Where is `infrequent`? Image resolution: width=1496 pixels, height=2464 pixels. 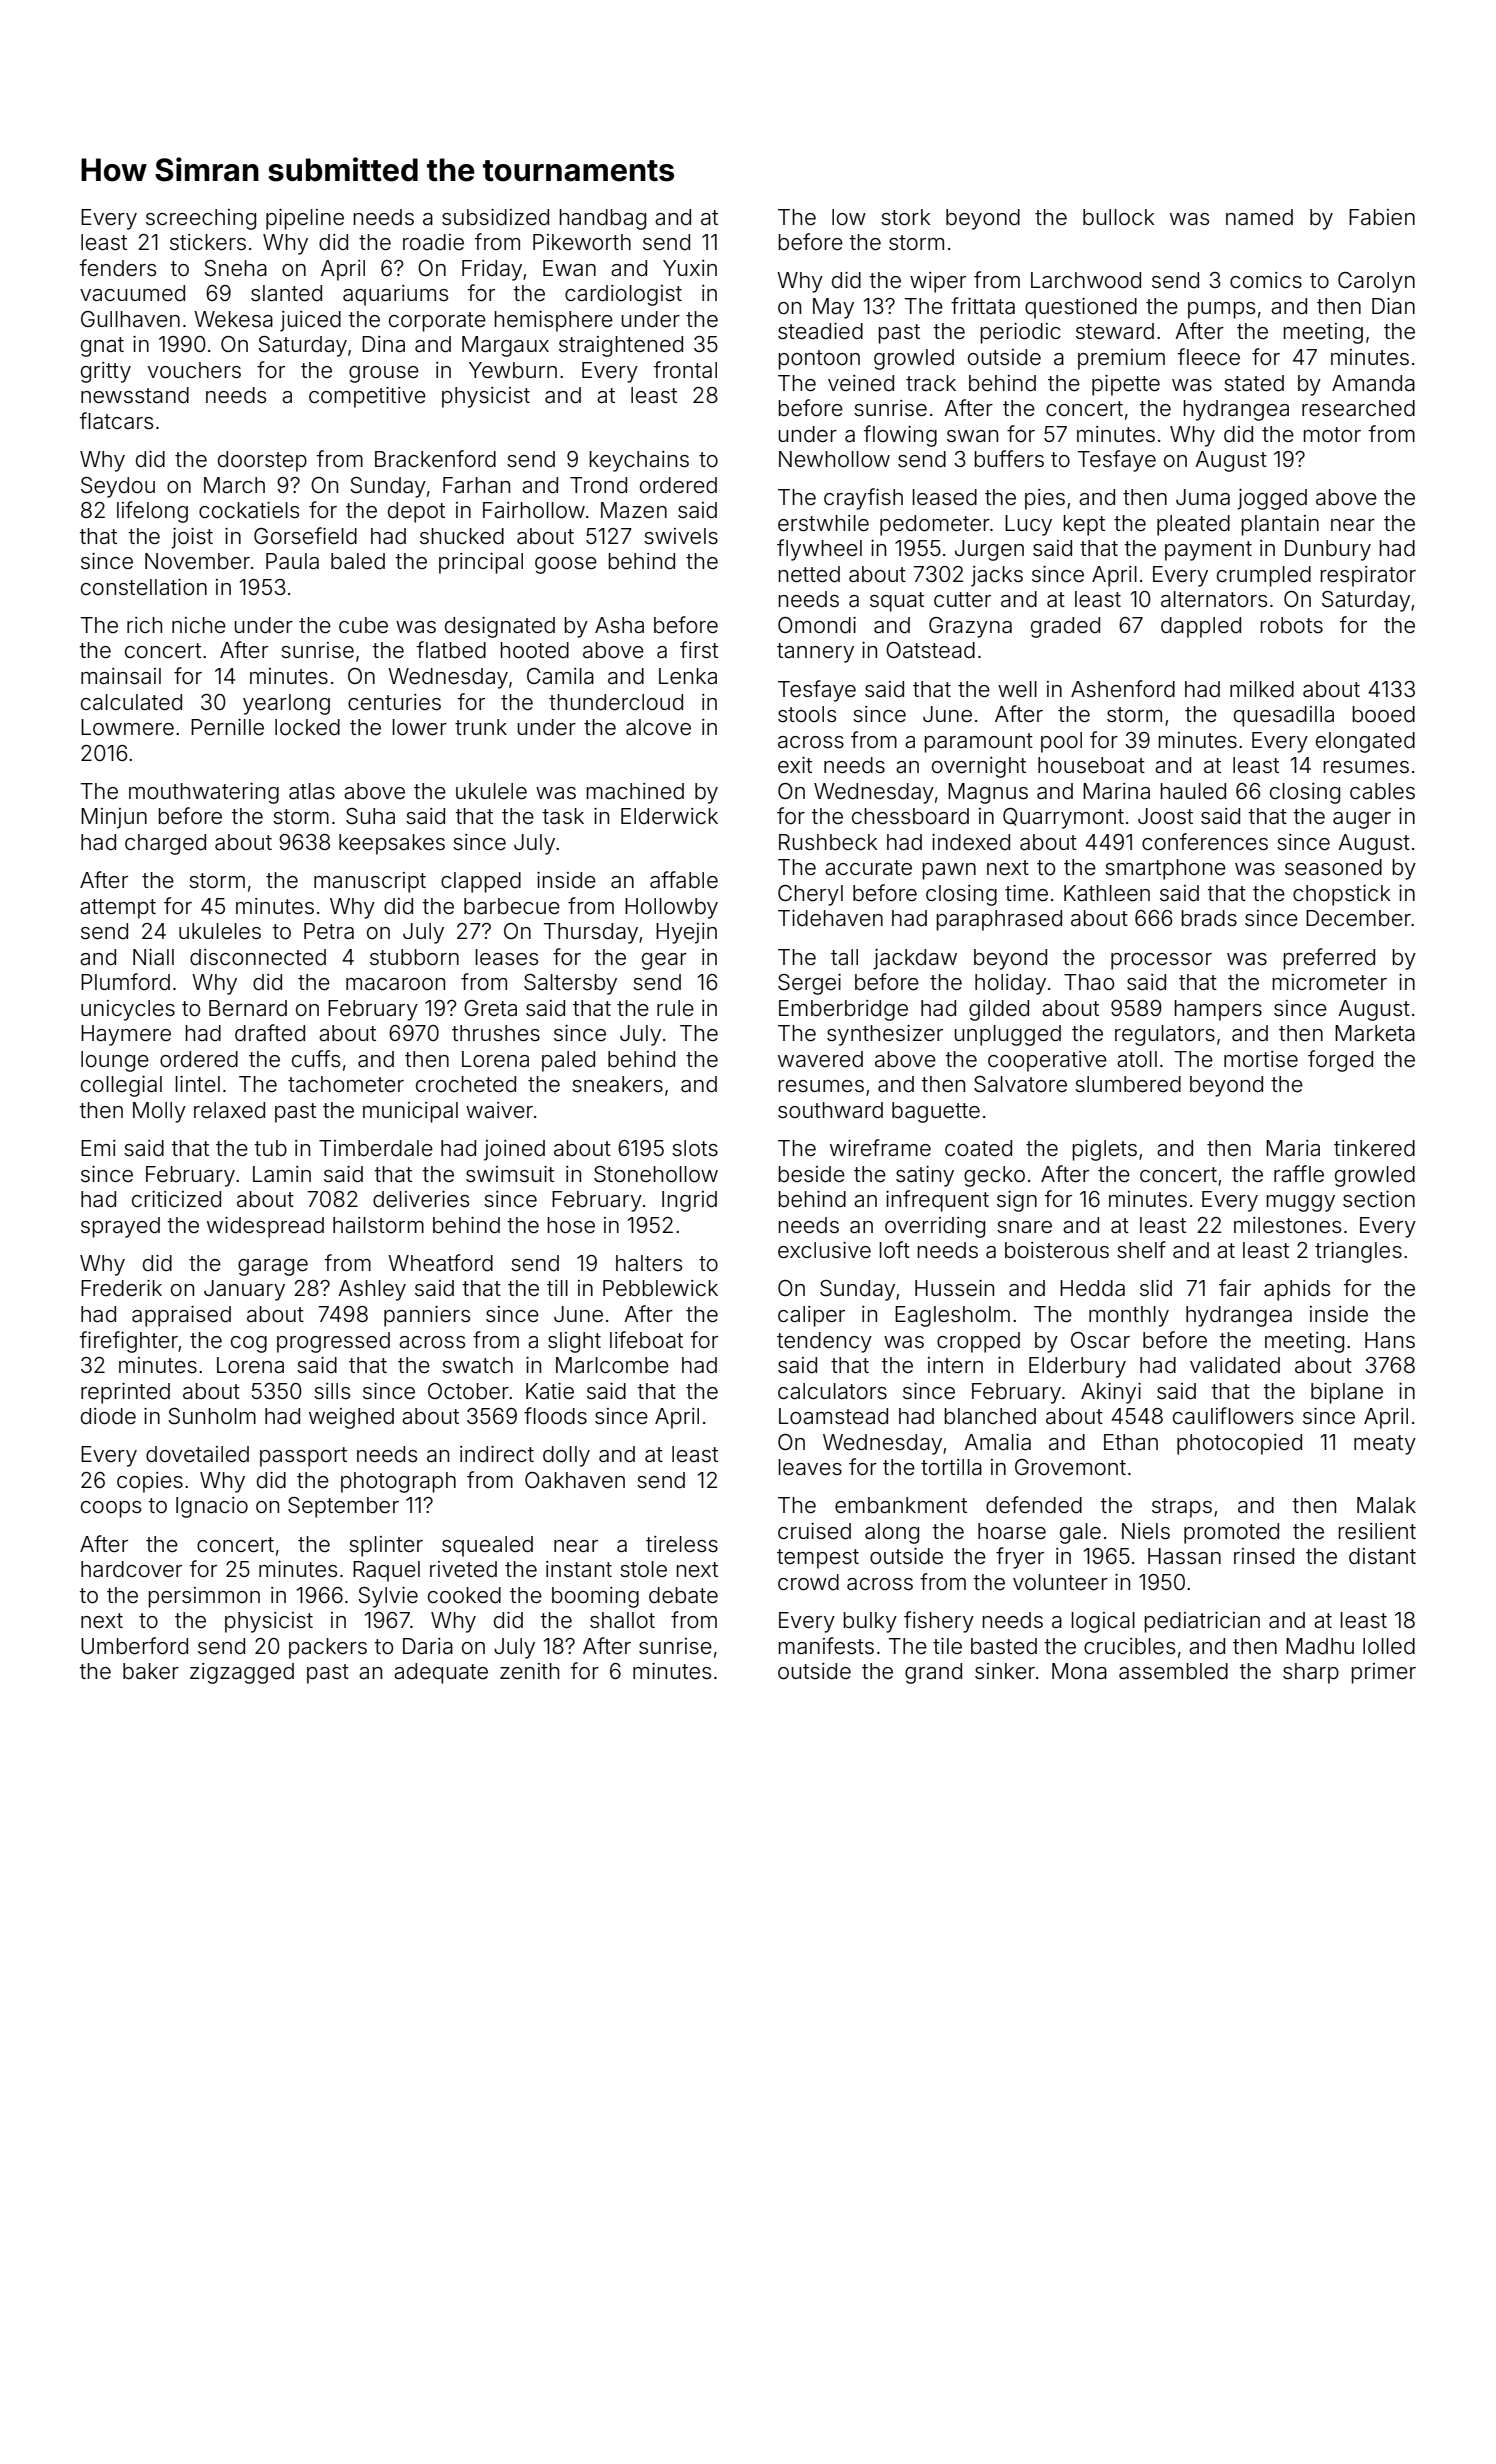
infrequent is located at coordinates (937, 1201).
